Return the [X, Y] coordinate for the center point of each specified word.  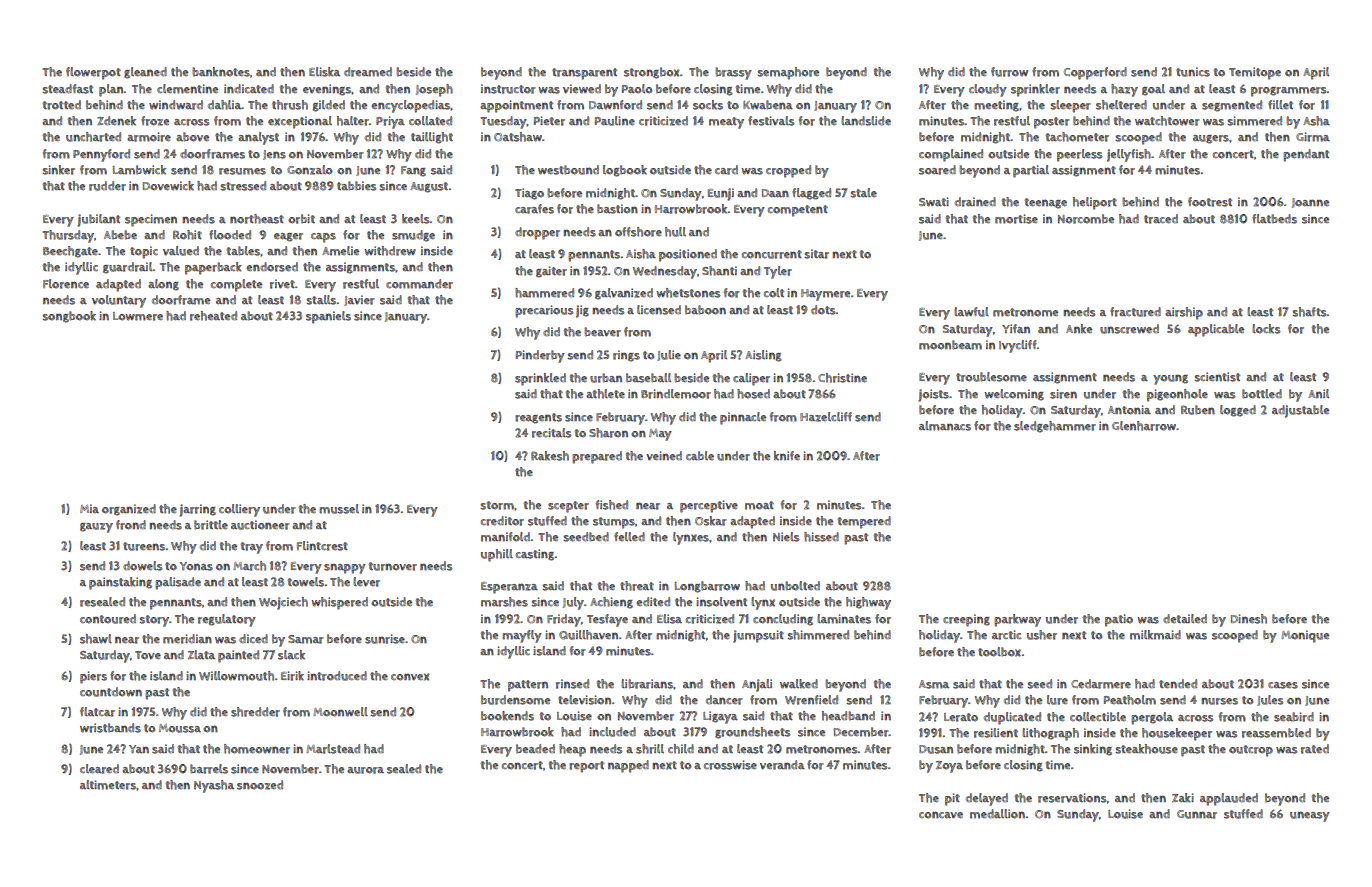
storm [497, 505]
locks [1266, 329]
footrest [1210, 202]
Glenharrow [1144, 426]
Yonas [196, 566]
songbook [69, 317]
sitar [816, 254]
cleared [99, 769]
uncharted [93, 137]
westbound [568, 170]
